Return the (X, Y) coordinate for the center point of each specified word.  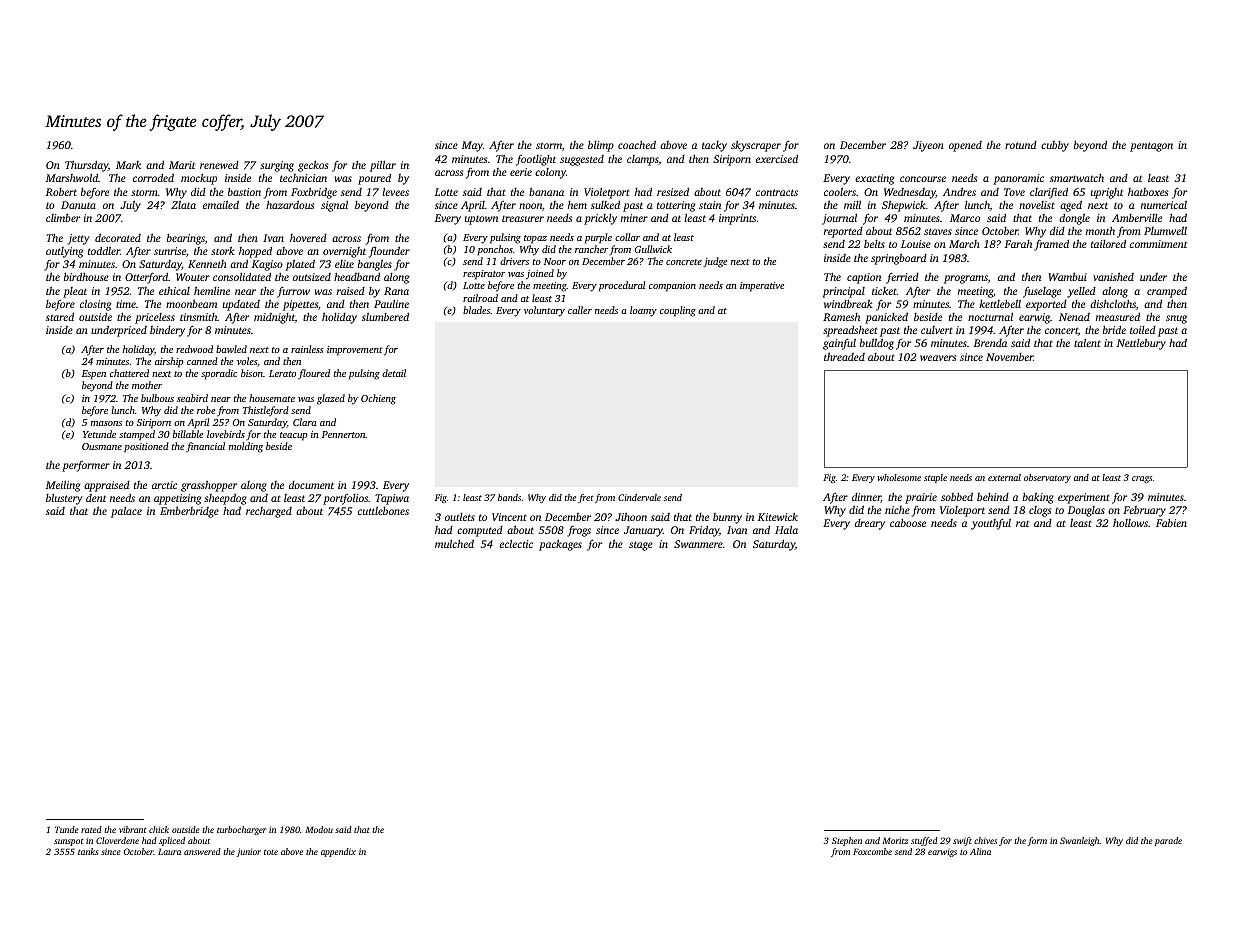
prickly (600, 219)
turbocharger (242, 830)
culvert (937, 330)
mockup (199, 179)
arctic (164, 485)
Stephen (847, 841)
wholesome (899, 477)
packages (560, 545)
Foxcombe (872, 851)
